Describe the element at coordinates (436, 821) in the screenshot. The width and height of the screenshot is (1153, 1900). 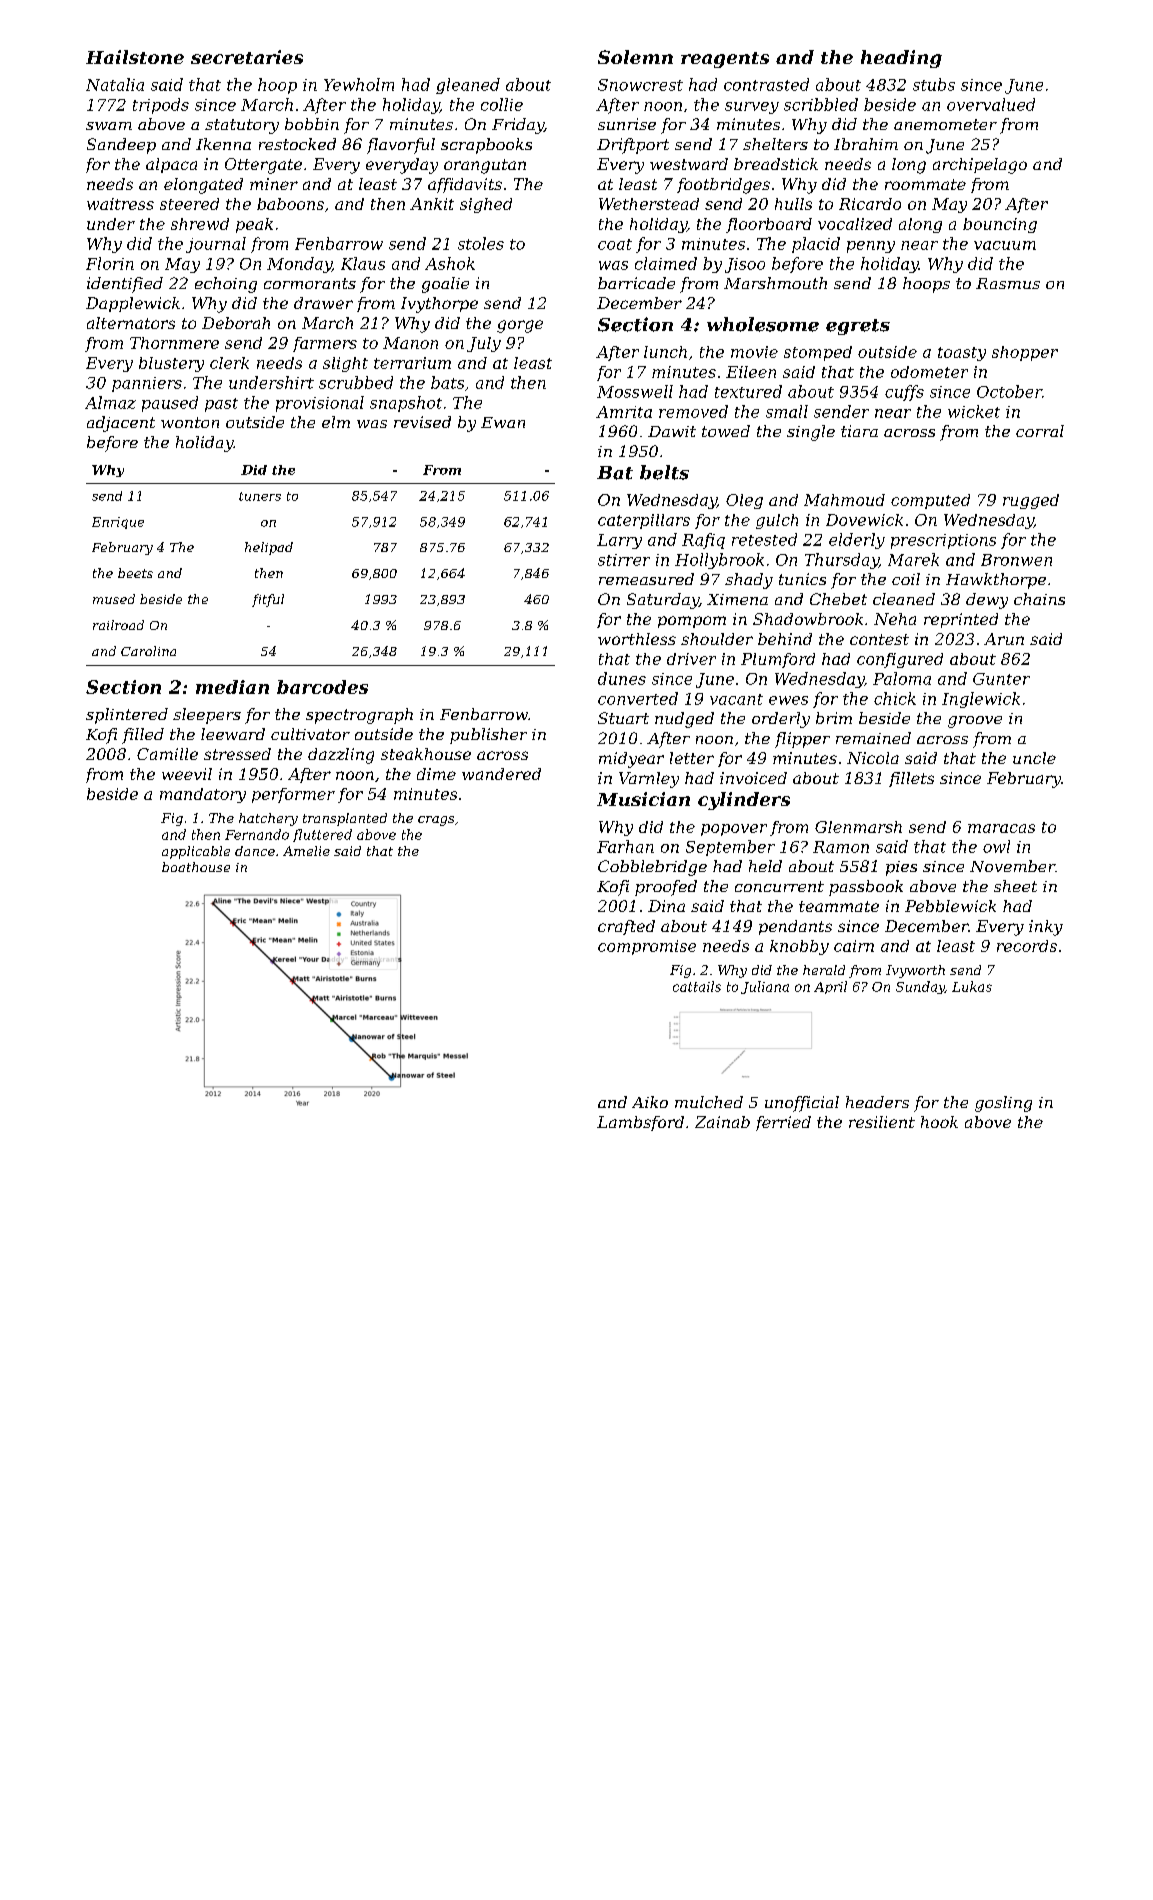
I see `crags` at that location.
